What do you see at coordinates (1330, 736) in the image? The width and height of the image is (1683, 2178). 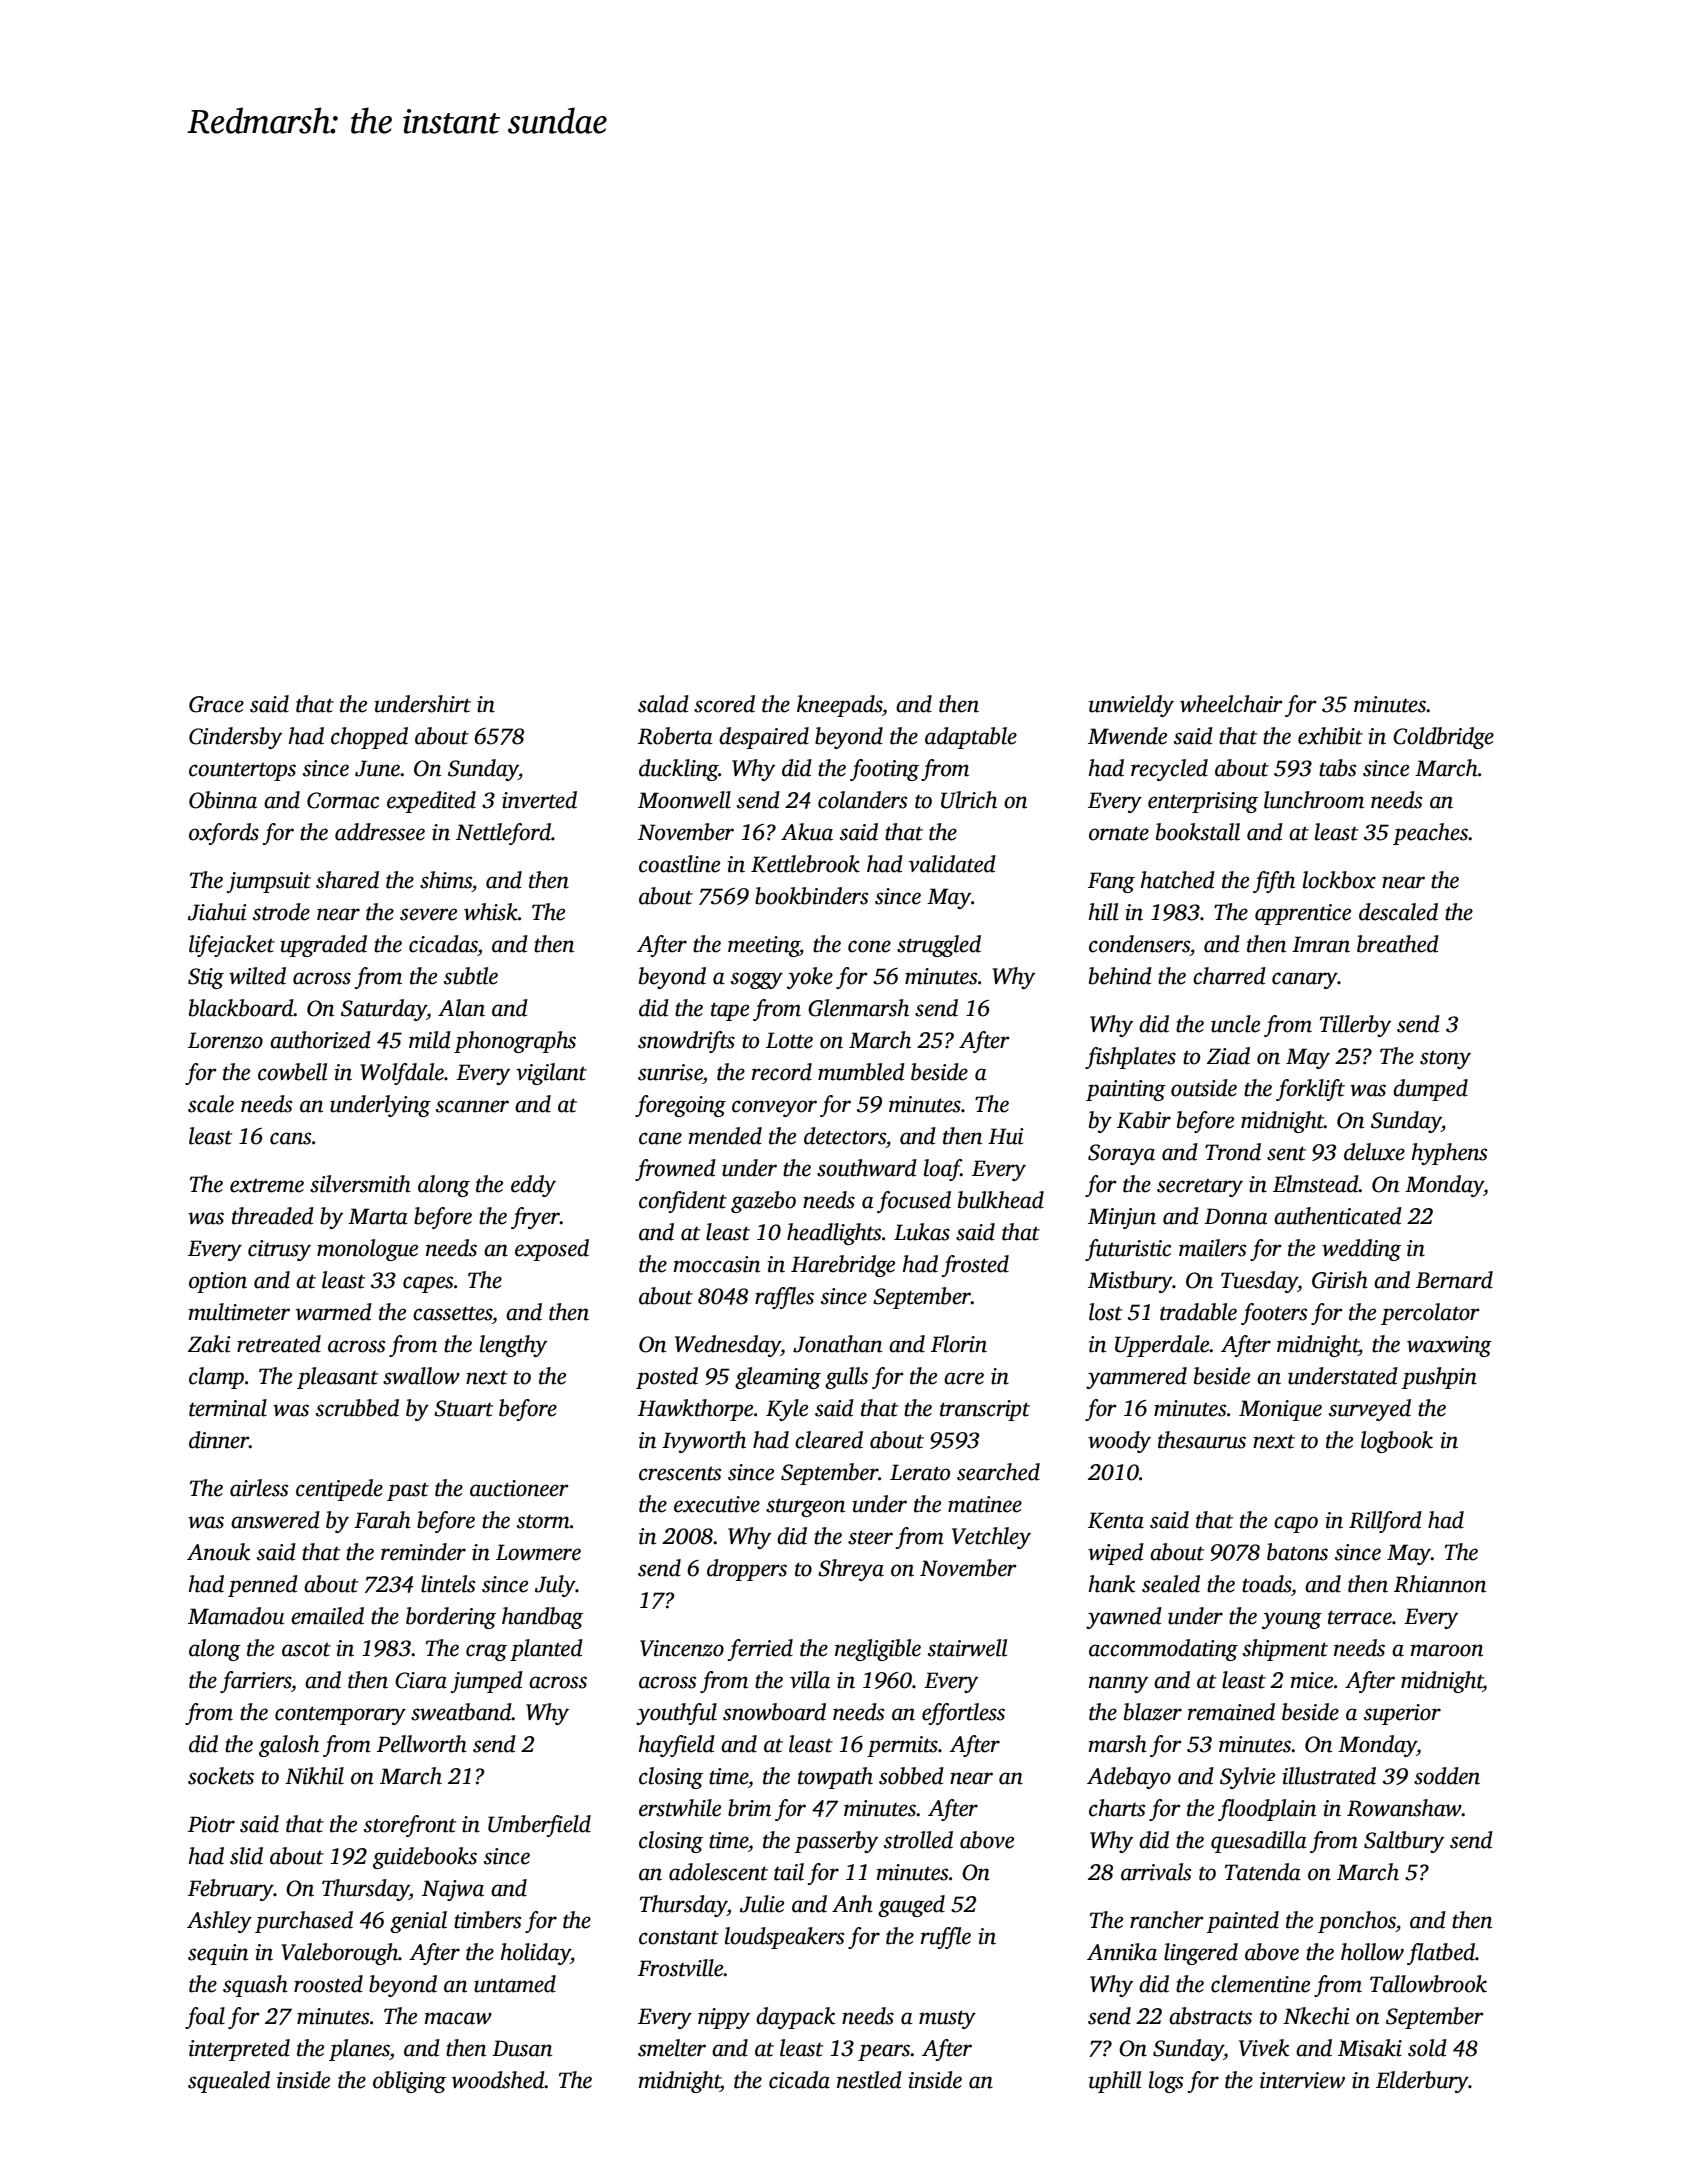 I see `exhibit` at bounding box center [1330, 736].
